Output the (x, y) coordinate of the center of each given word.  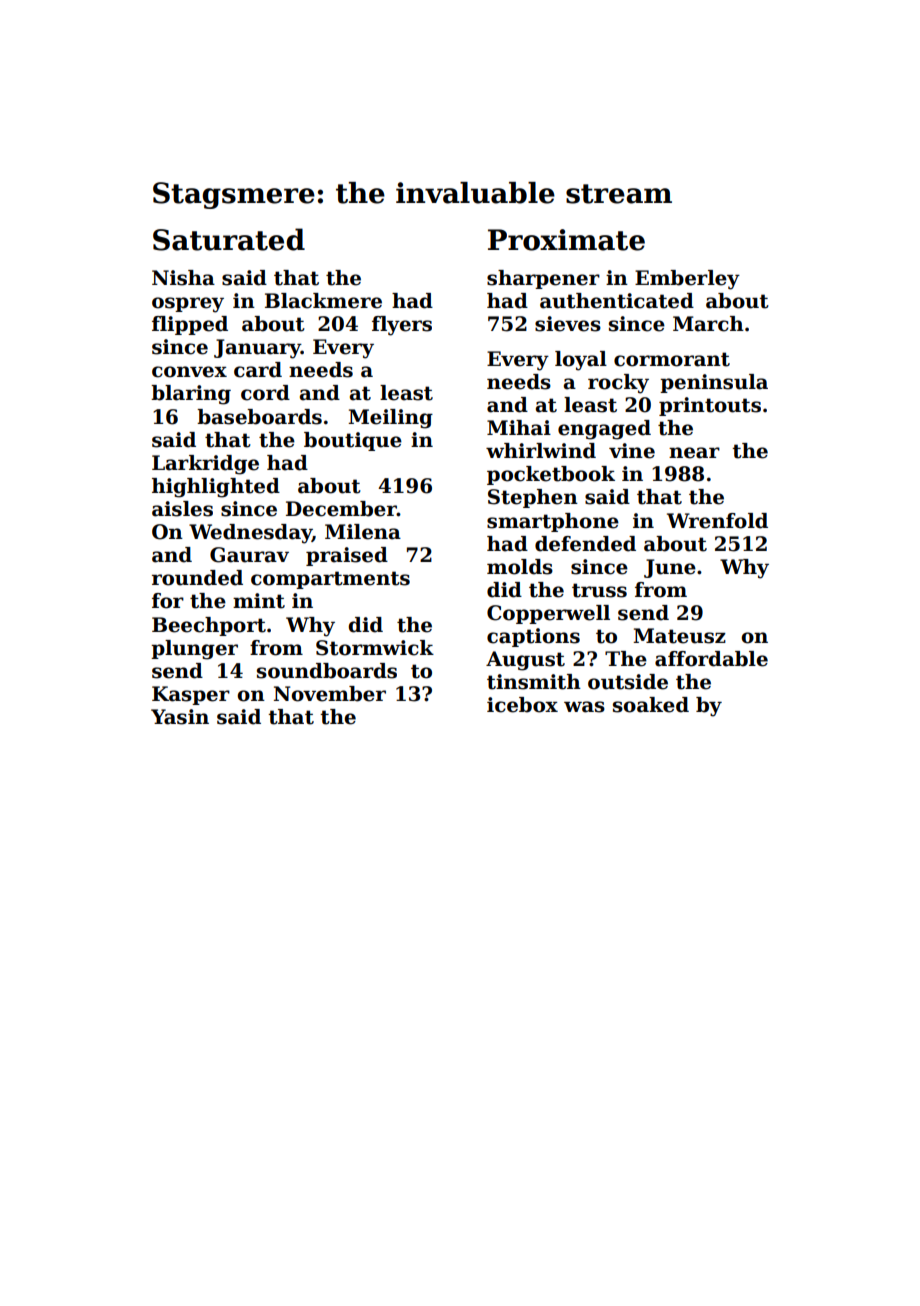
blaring (191, 395)
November (330, 694)
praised (347, 556)
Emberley (687, 280)
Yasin (180, 717)
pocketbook (551, 475)
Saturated (229, 239)
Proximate (566, 240)
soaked (651, 705)
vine (632, 451)
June (670, 568)
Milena (363, 532)
